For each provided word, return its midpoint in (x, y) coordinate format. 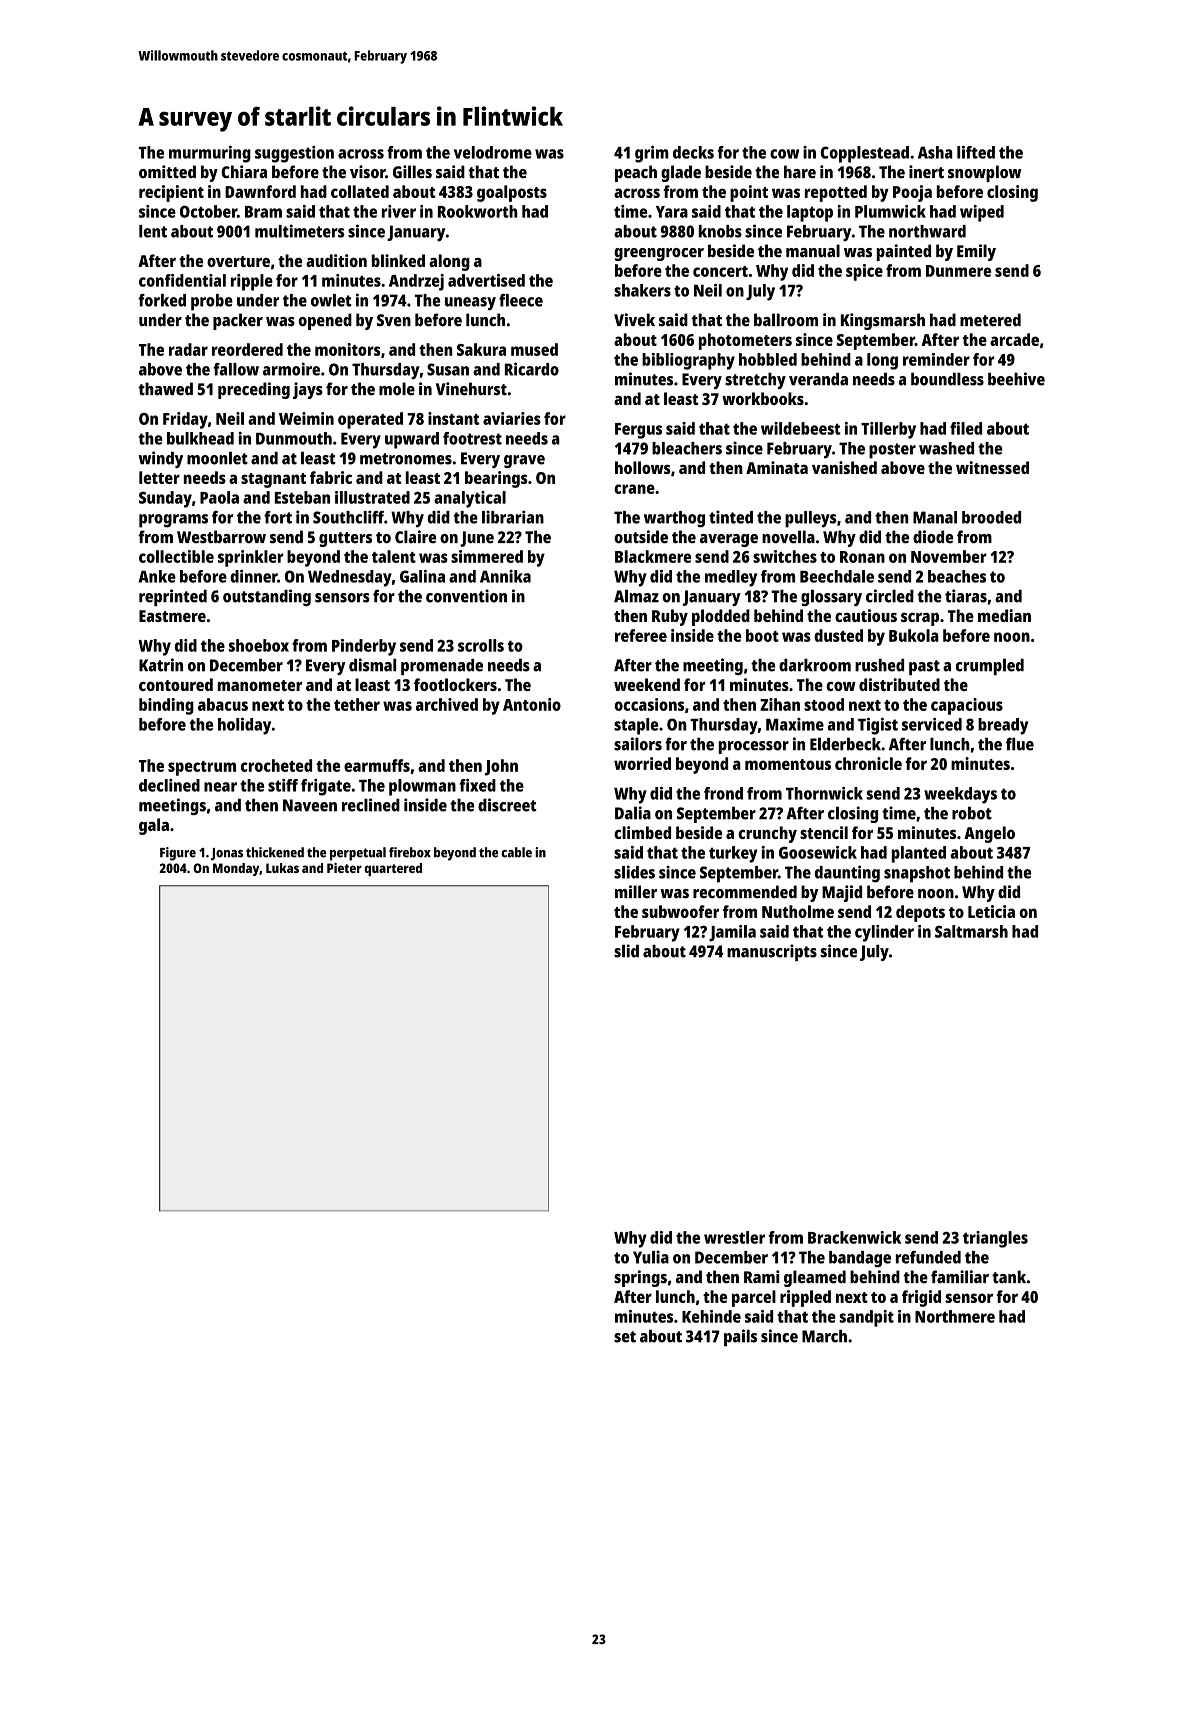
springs (640, 1278)
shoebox (259, 645)
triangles (995, 1239)
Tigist (878, 726)
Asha (935, 152)
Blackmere (653, 556)
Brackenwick (854, 1237)
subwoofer (680, 911)
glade (681, 173)
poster (892, 451)
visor (367, 172)
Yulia (651, 1257)
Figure (178, 854)
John (501, 767)
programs (173, 521)
